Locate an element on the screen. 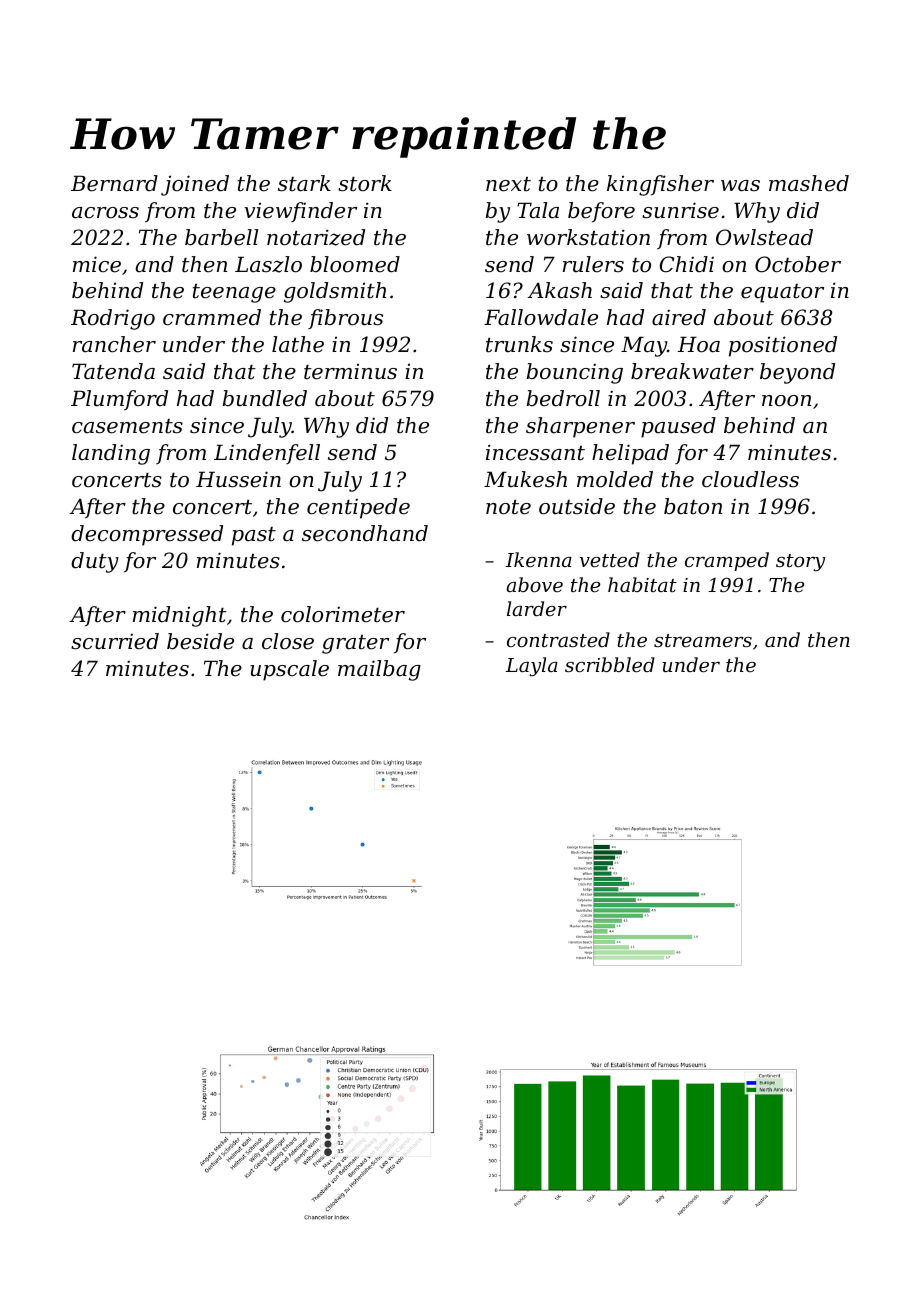 The image size is (924, 1311). Akash is located at coordinates (559, 290).
